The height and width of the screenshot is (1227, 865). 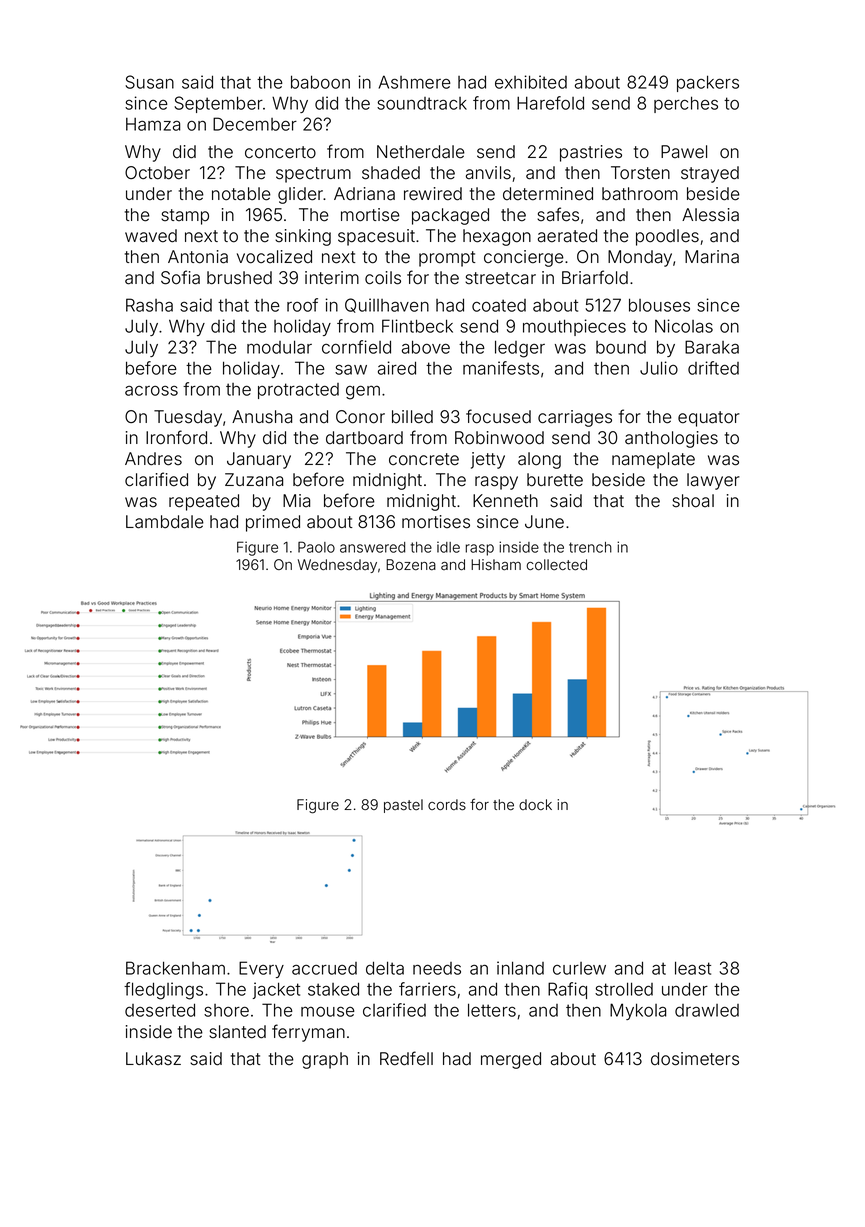 What do you see at coordinates (403, 806) in the screenshot?
I see `pastel` at bounding box center [403, 806].
